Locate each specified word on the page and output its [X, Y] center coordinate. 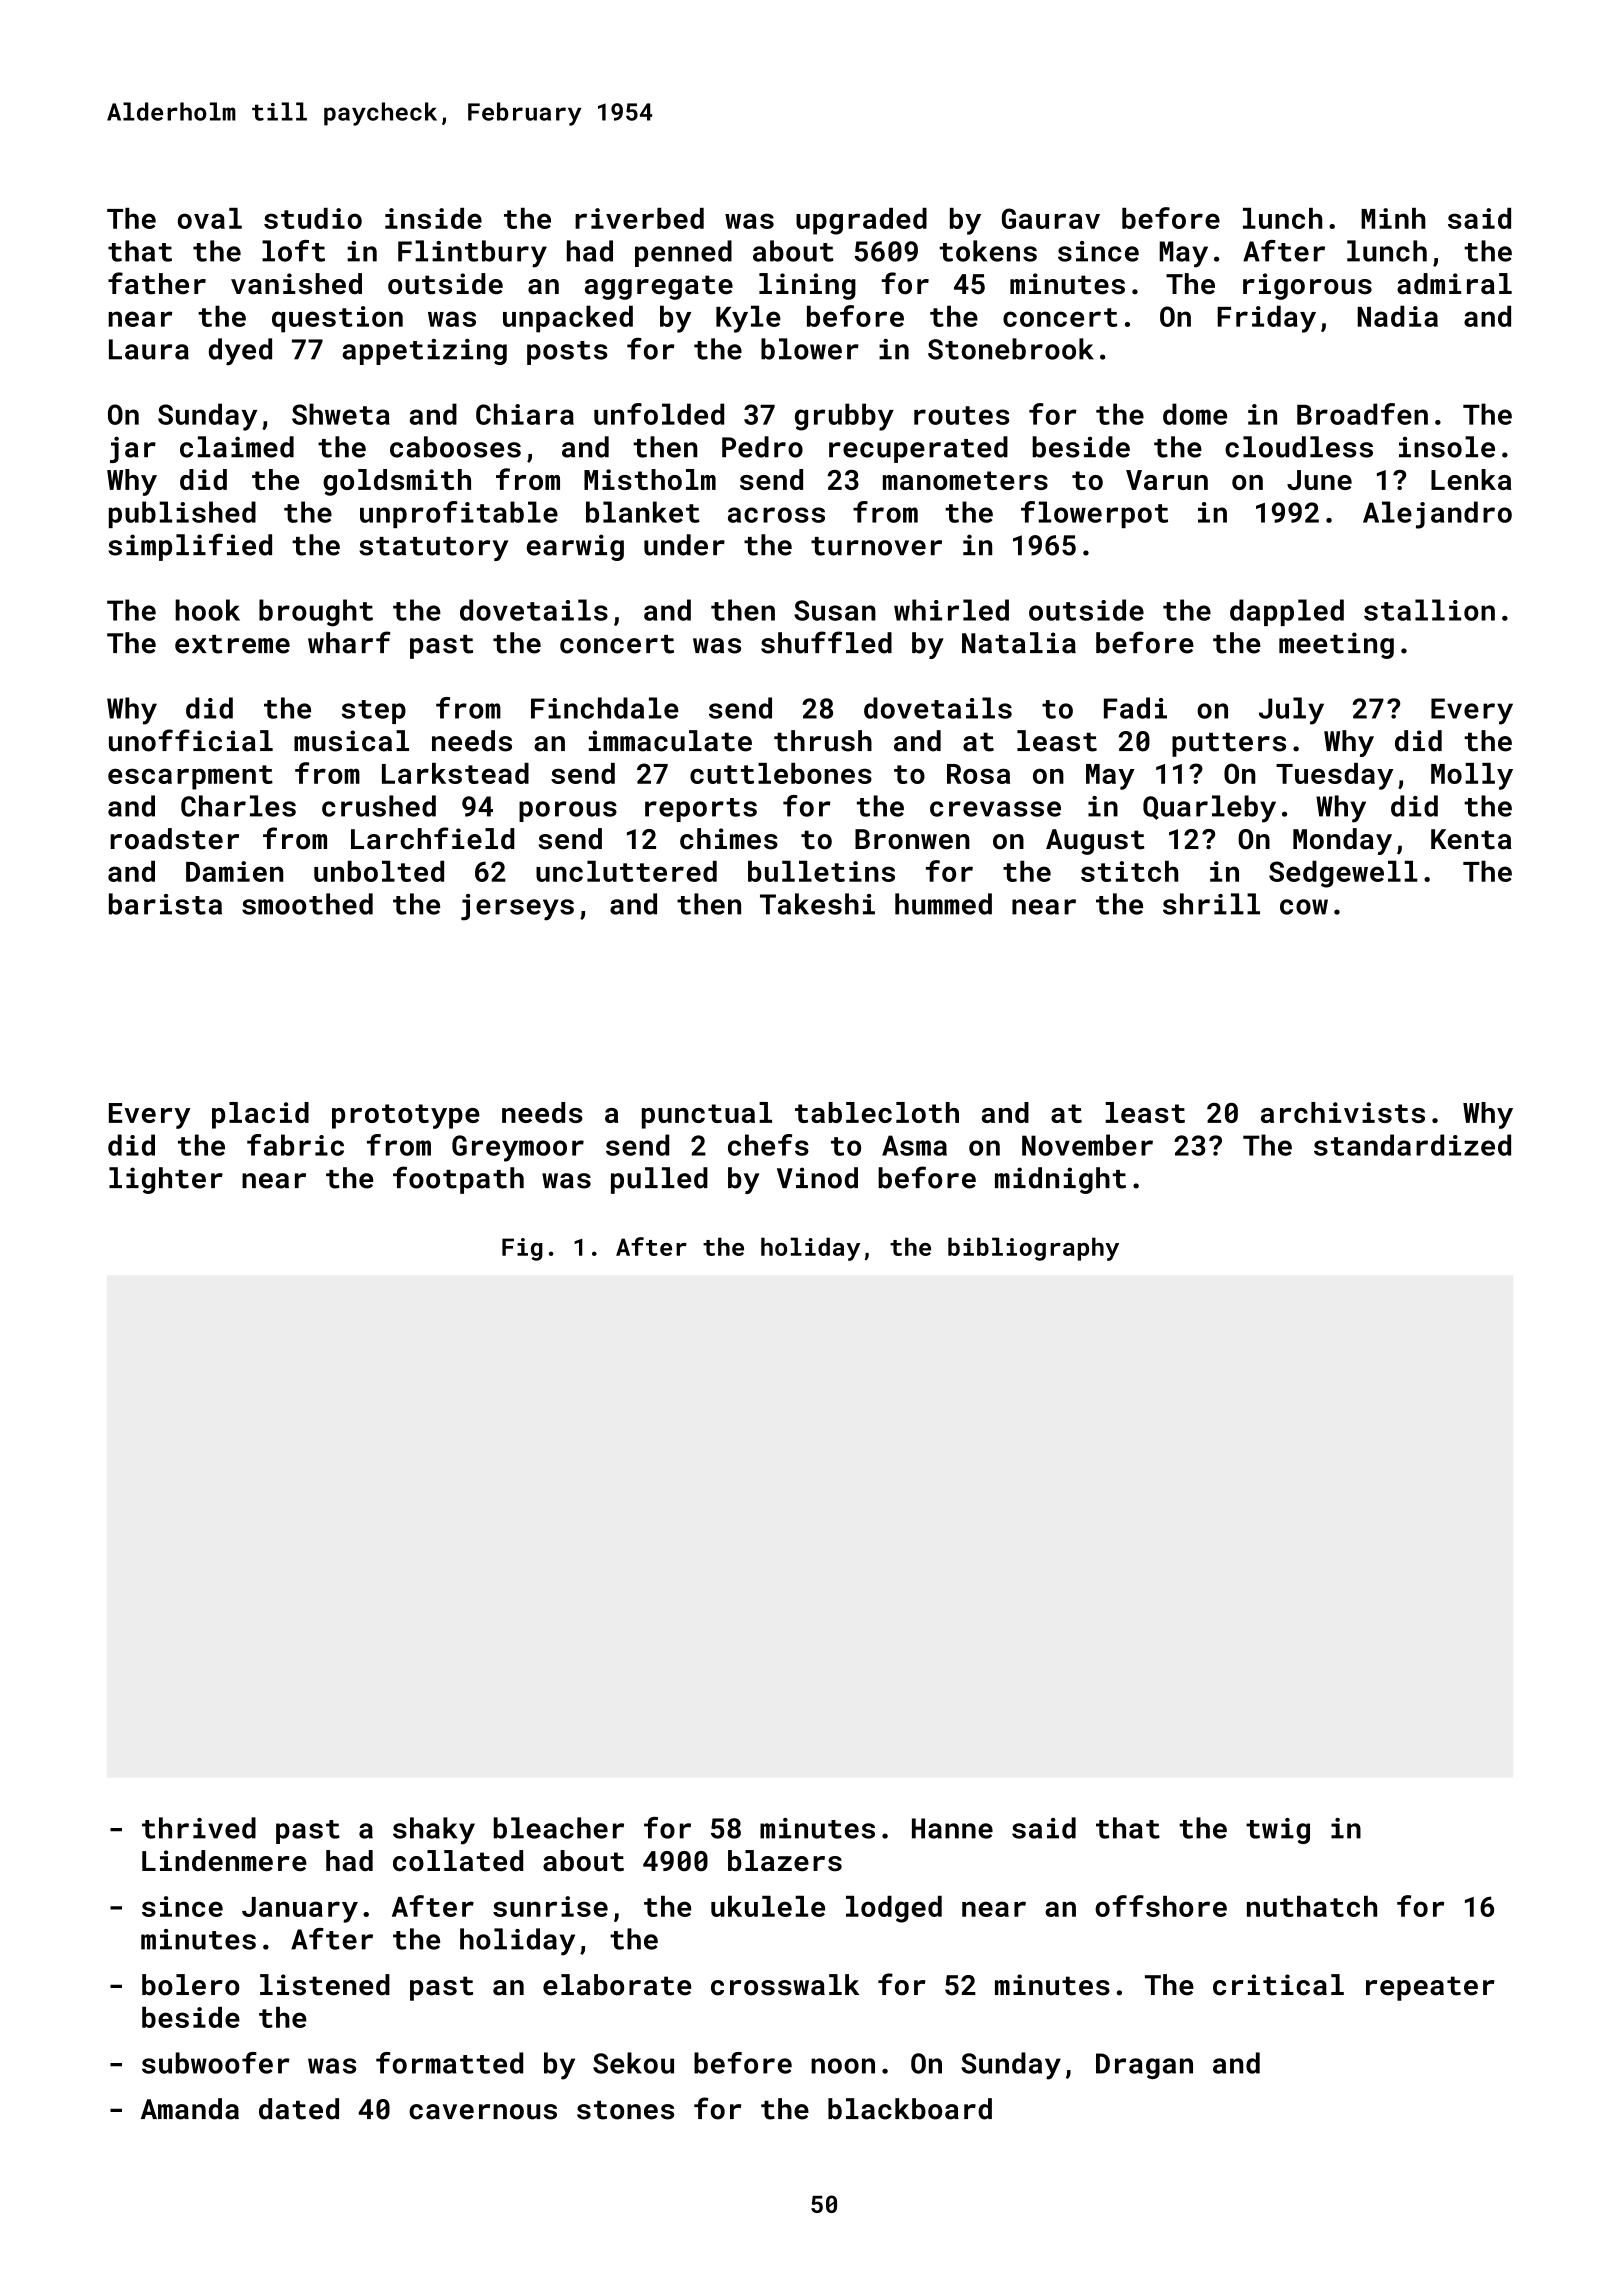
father [157, 283]
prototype [406, 1116]
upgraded [861, 221]
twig [1278, 1831]
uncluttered [626, 871]
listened [325, 1985]
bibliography [1033, 1249]
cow [1304, 907]
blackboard [910, 2109]
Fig [522, 1249]
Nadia [1398, 316]
